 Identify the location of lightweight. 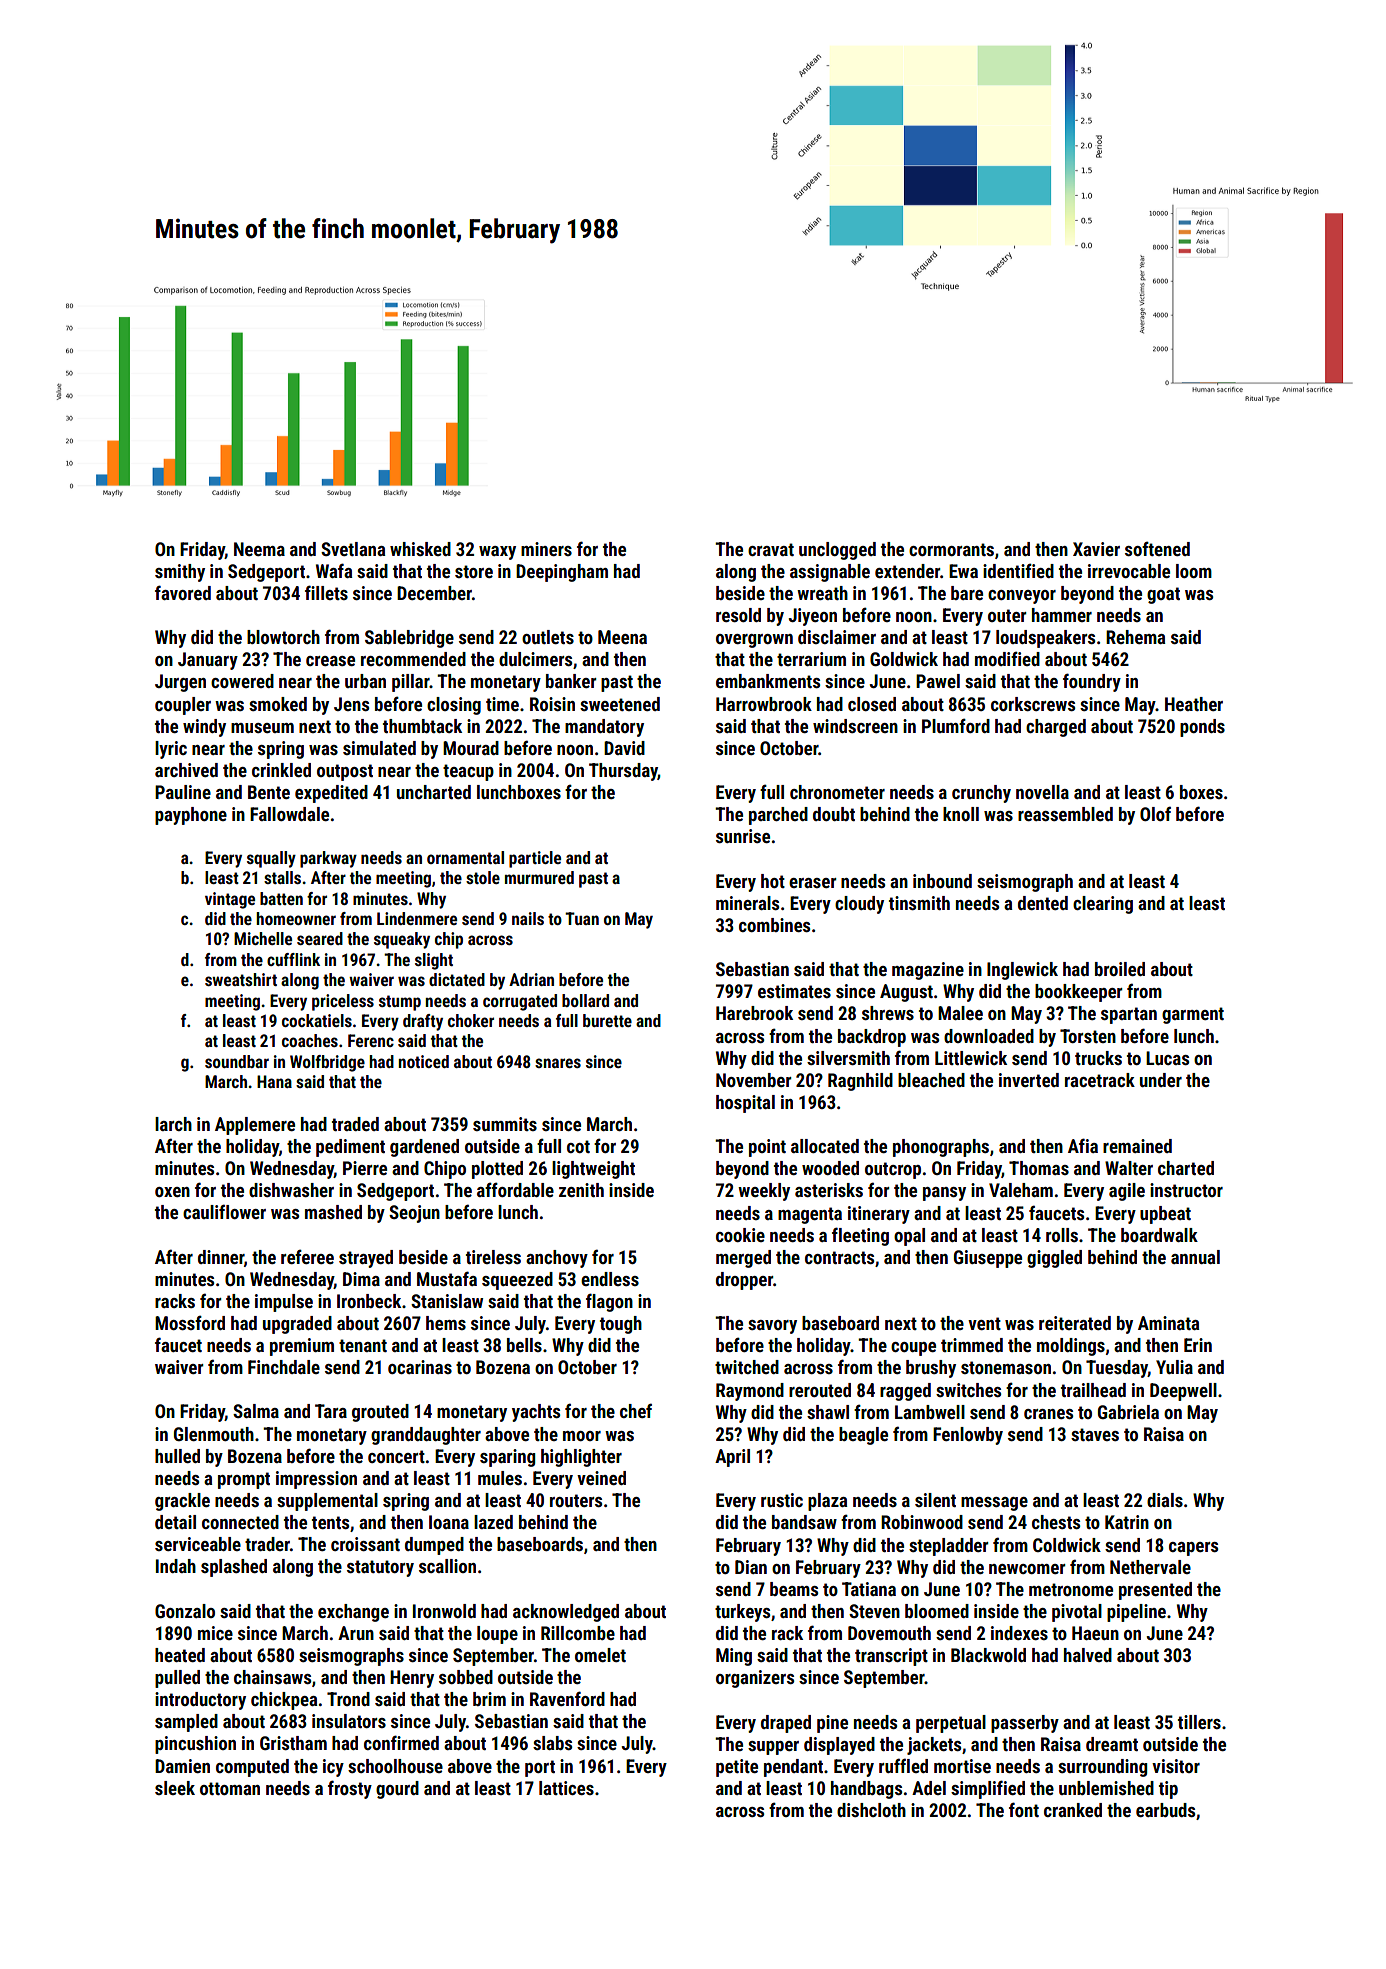
(593, 1170).
